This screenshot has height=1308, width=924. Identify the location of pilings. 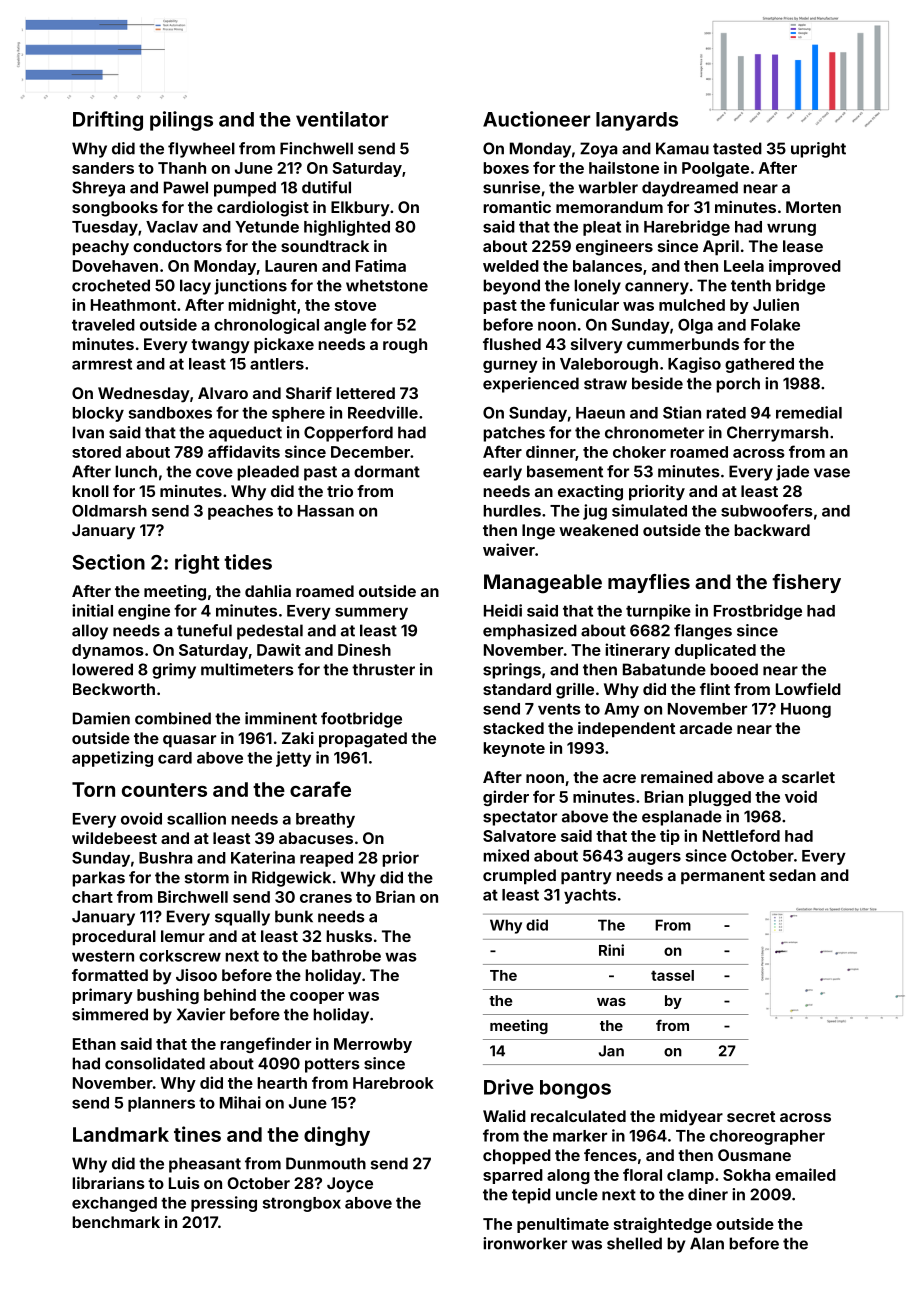
(181, 121).
